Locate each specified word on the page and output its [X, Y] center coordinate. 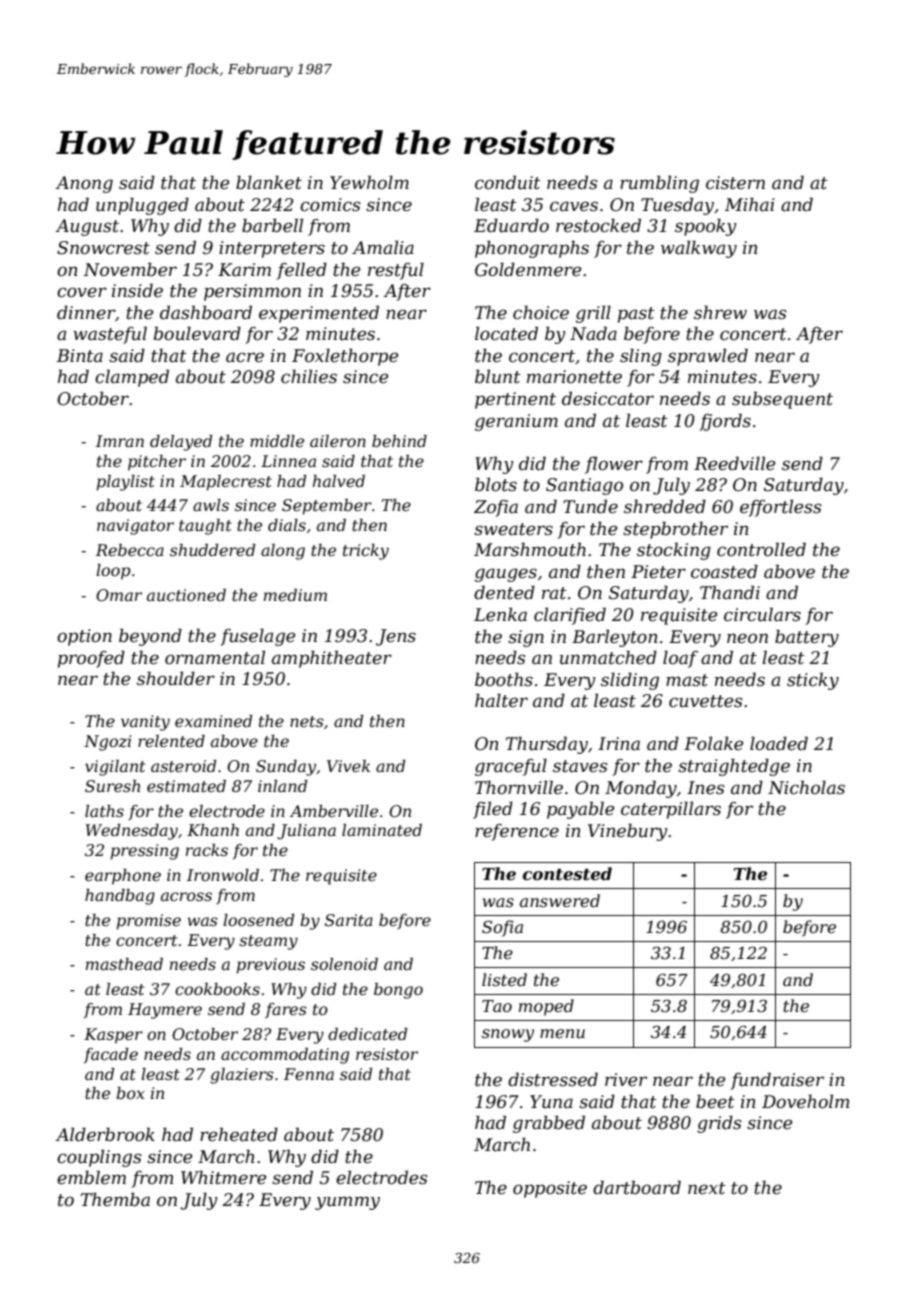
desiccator [608, 398]
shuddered [212, 550]
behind [399, 441]
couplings [99, 1158]
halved [339, 481]
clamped [132, 378]
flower [614, 465]
